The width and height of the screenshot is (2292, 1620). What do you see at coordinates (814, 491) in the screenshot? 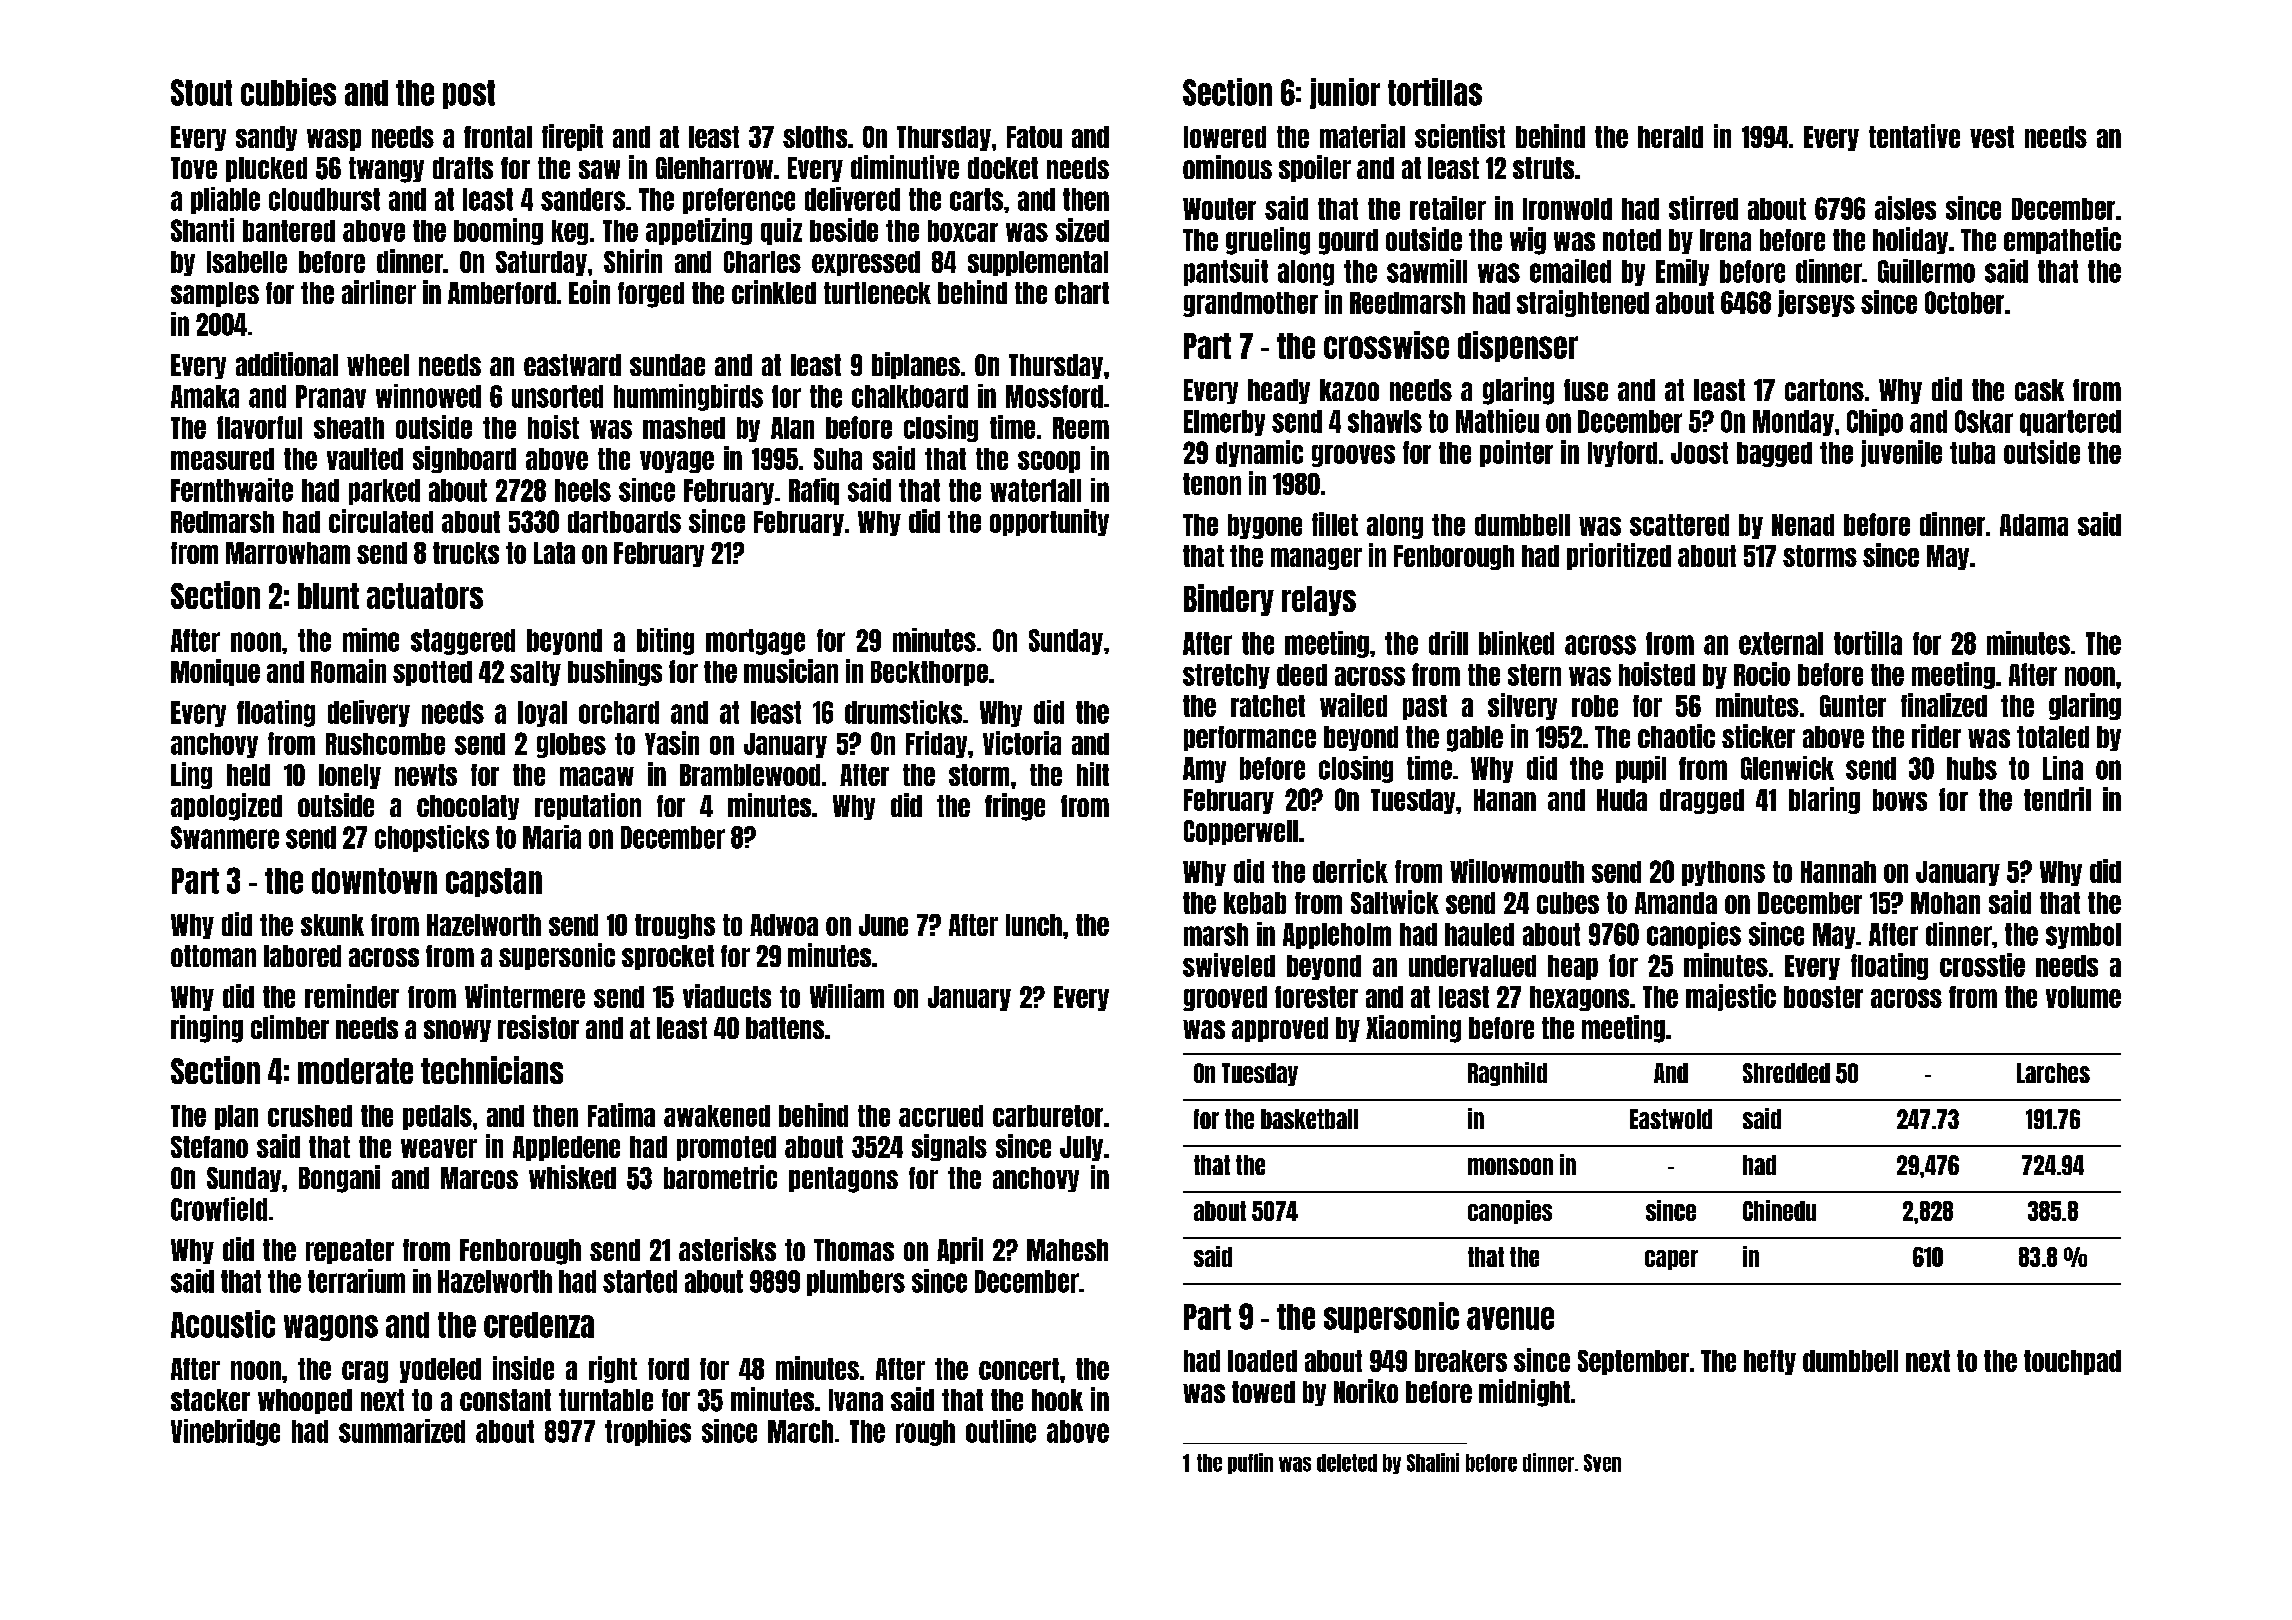
I see `Rafiq` at bounding box center [814, 491].
